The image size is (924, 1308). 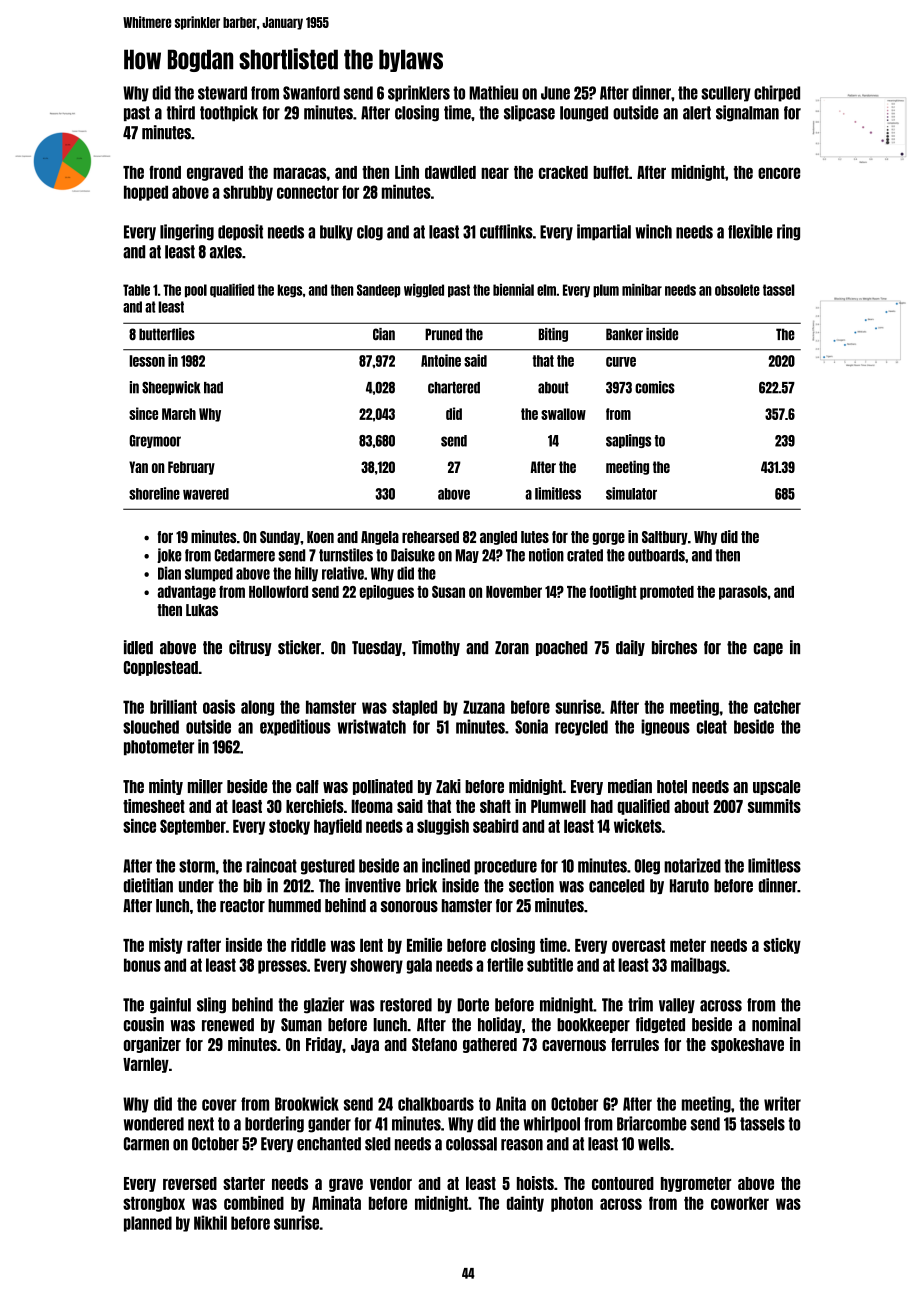 What do you see at coordinates (782, 1103) in the screenshot?
I see `writer` at bounding box center [782, 1103].
